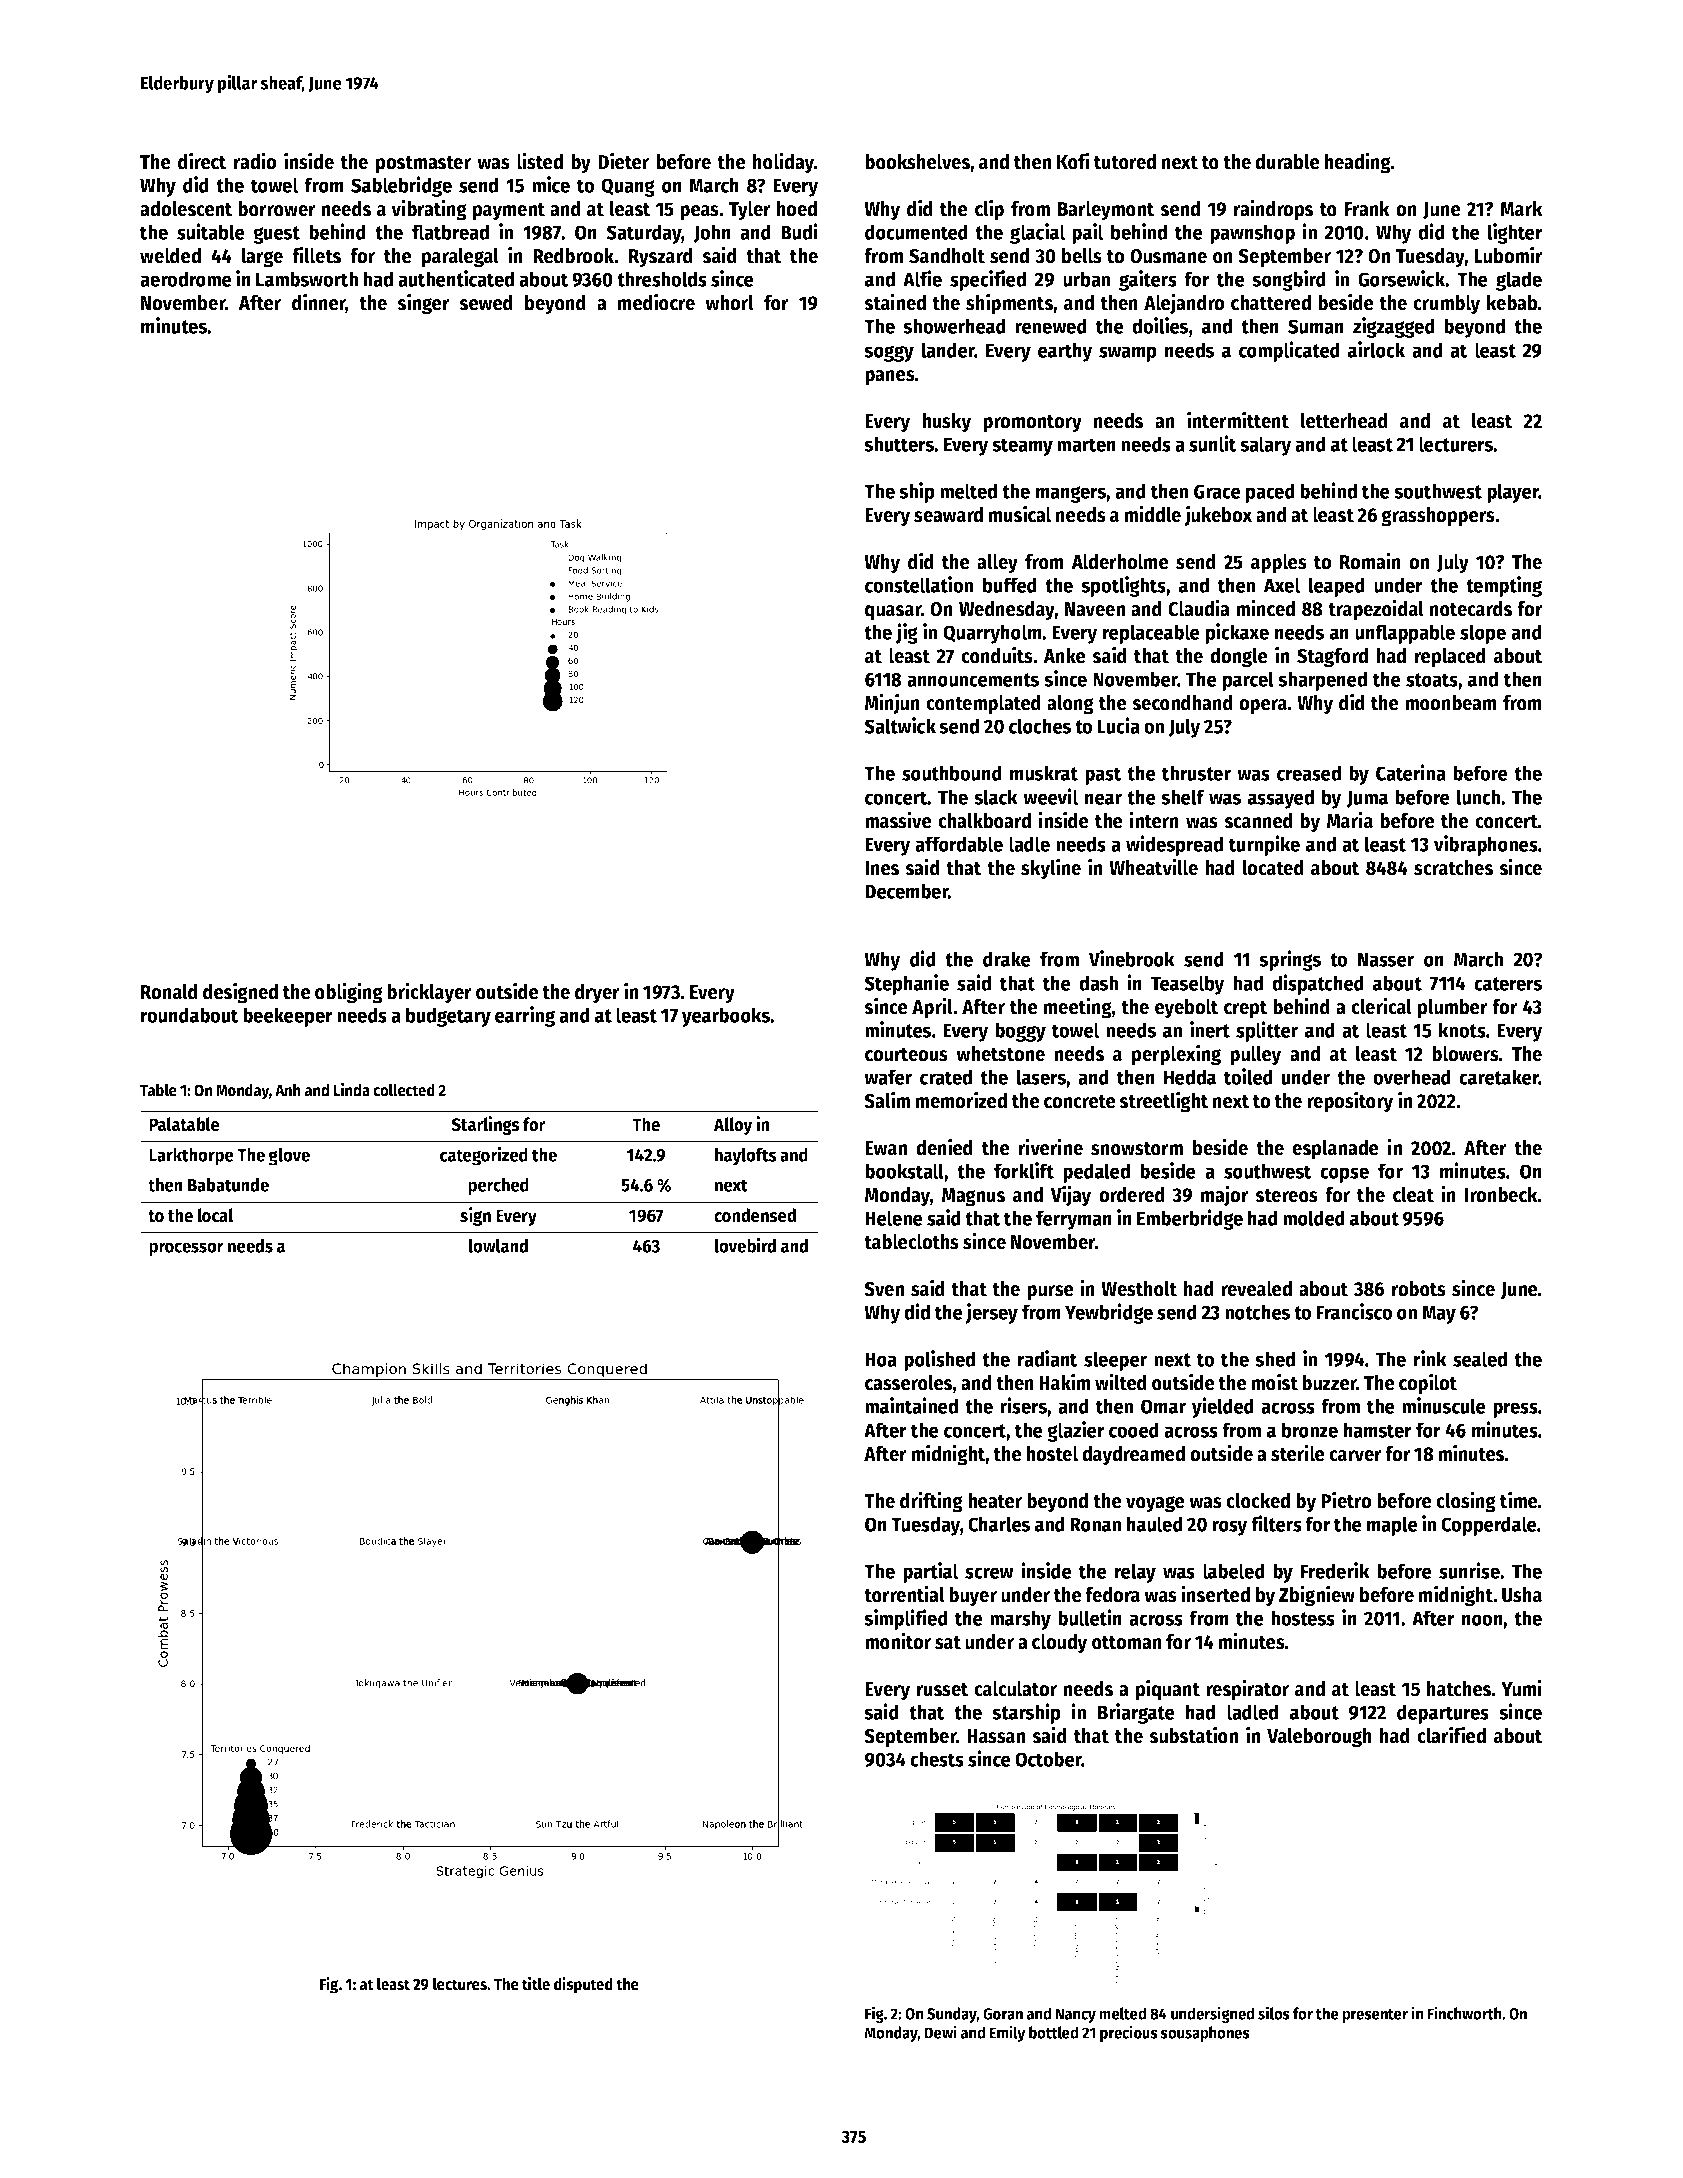  I want to click on Hassan, so click(996, 1736).
